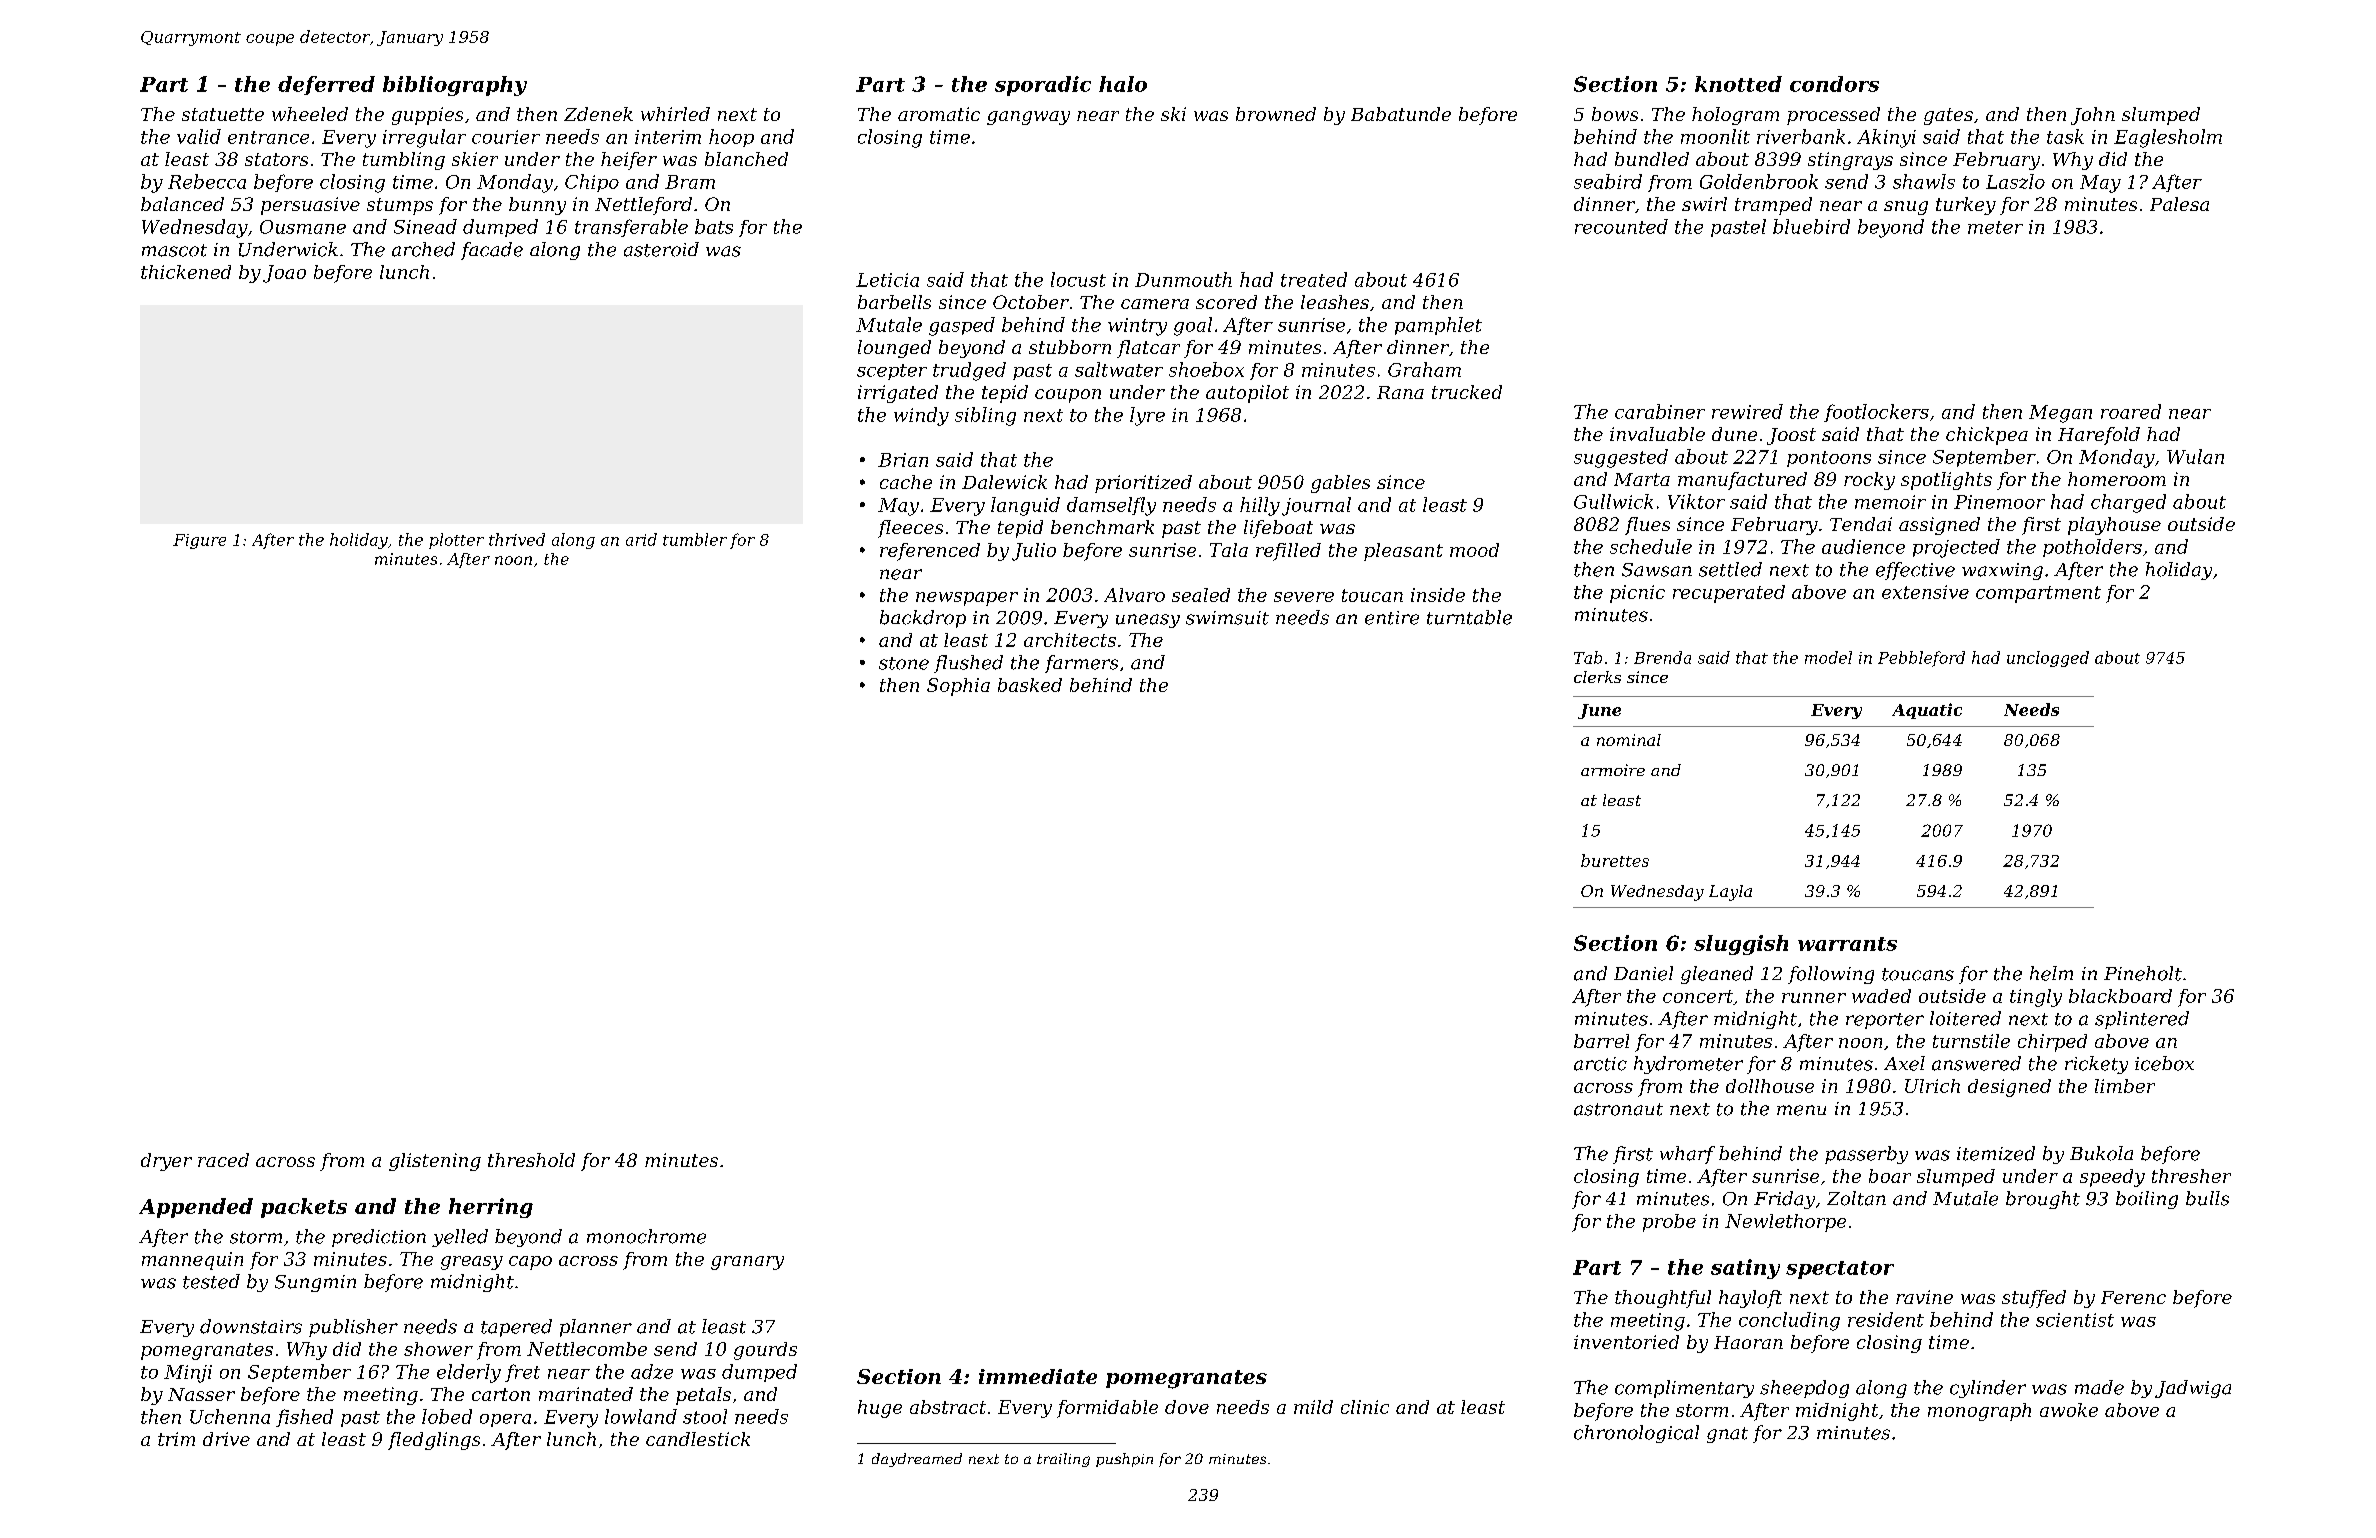 The width and height of the screenshot is (2376, 1538). I want to click on Layla, so click(1730, 893).
